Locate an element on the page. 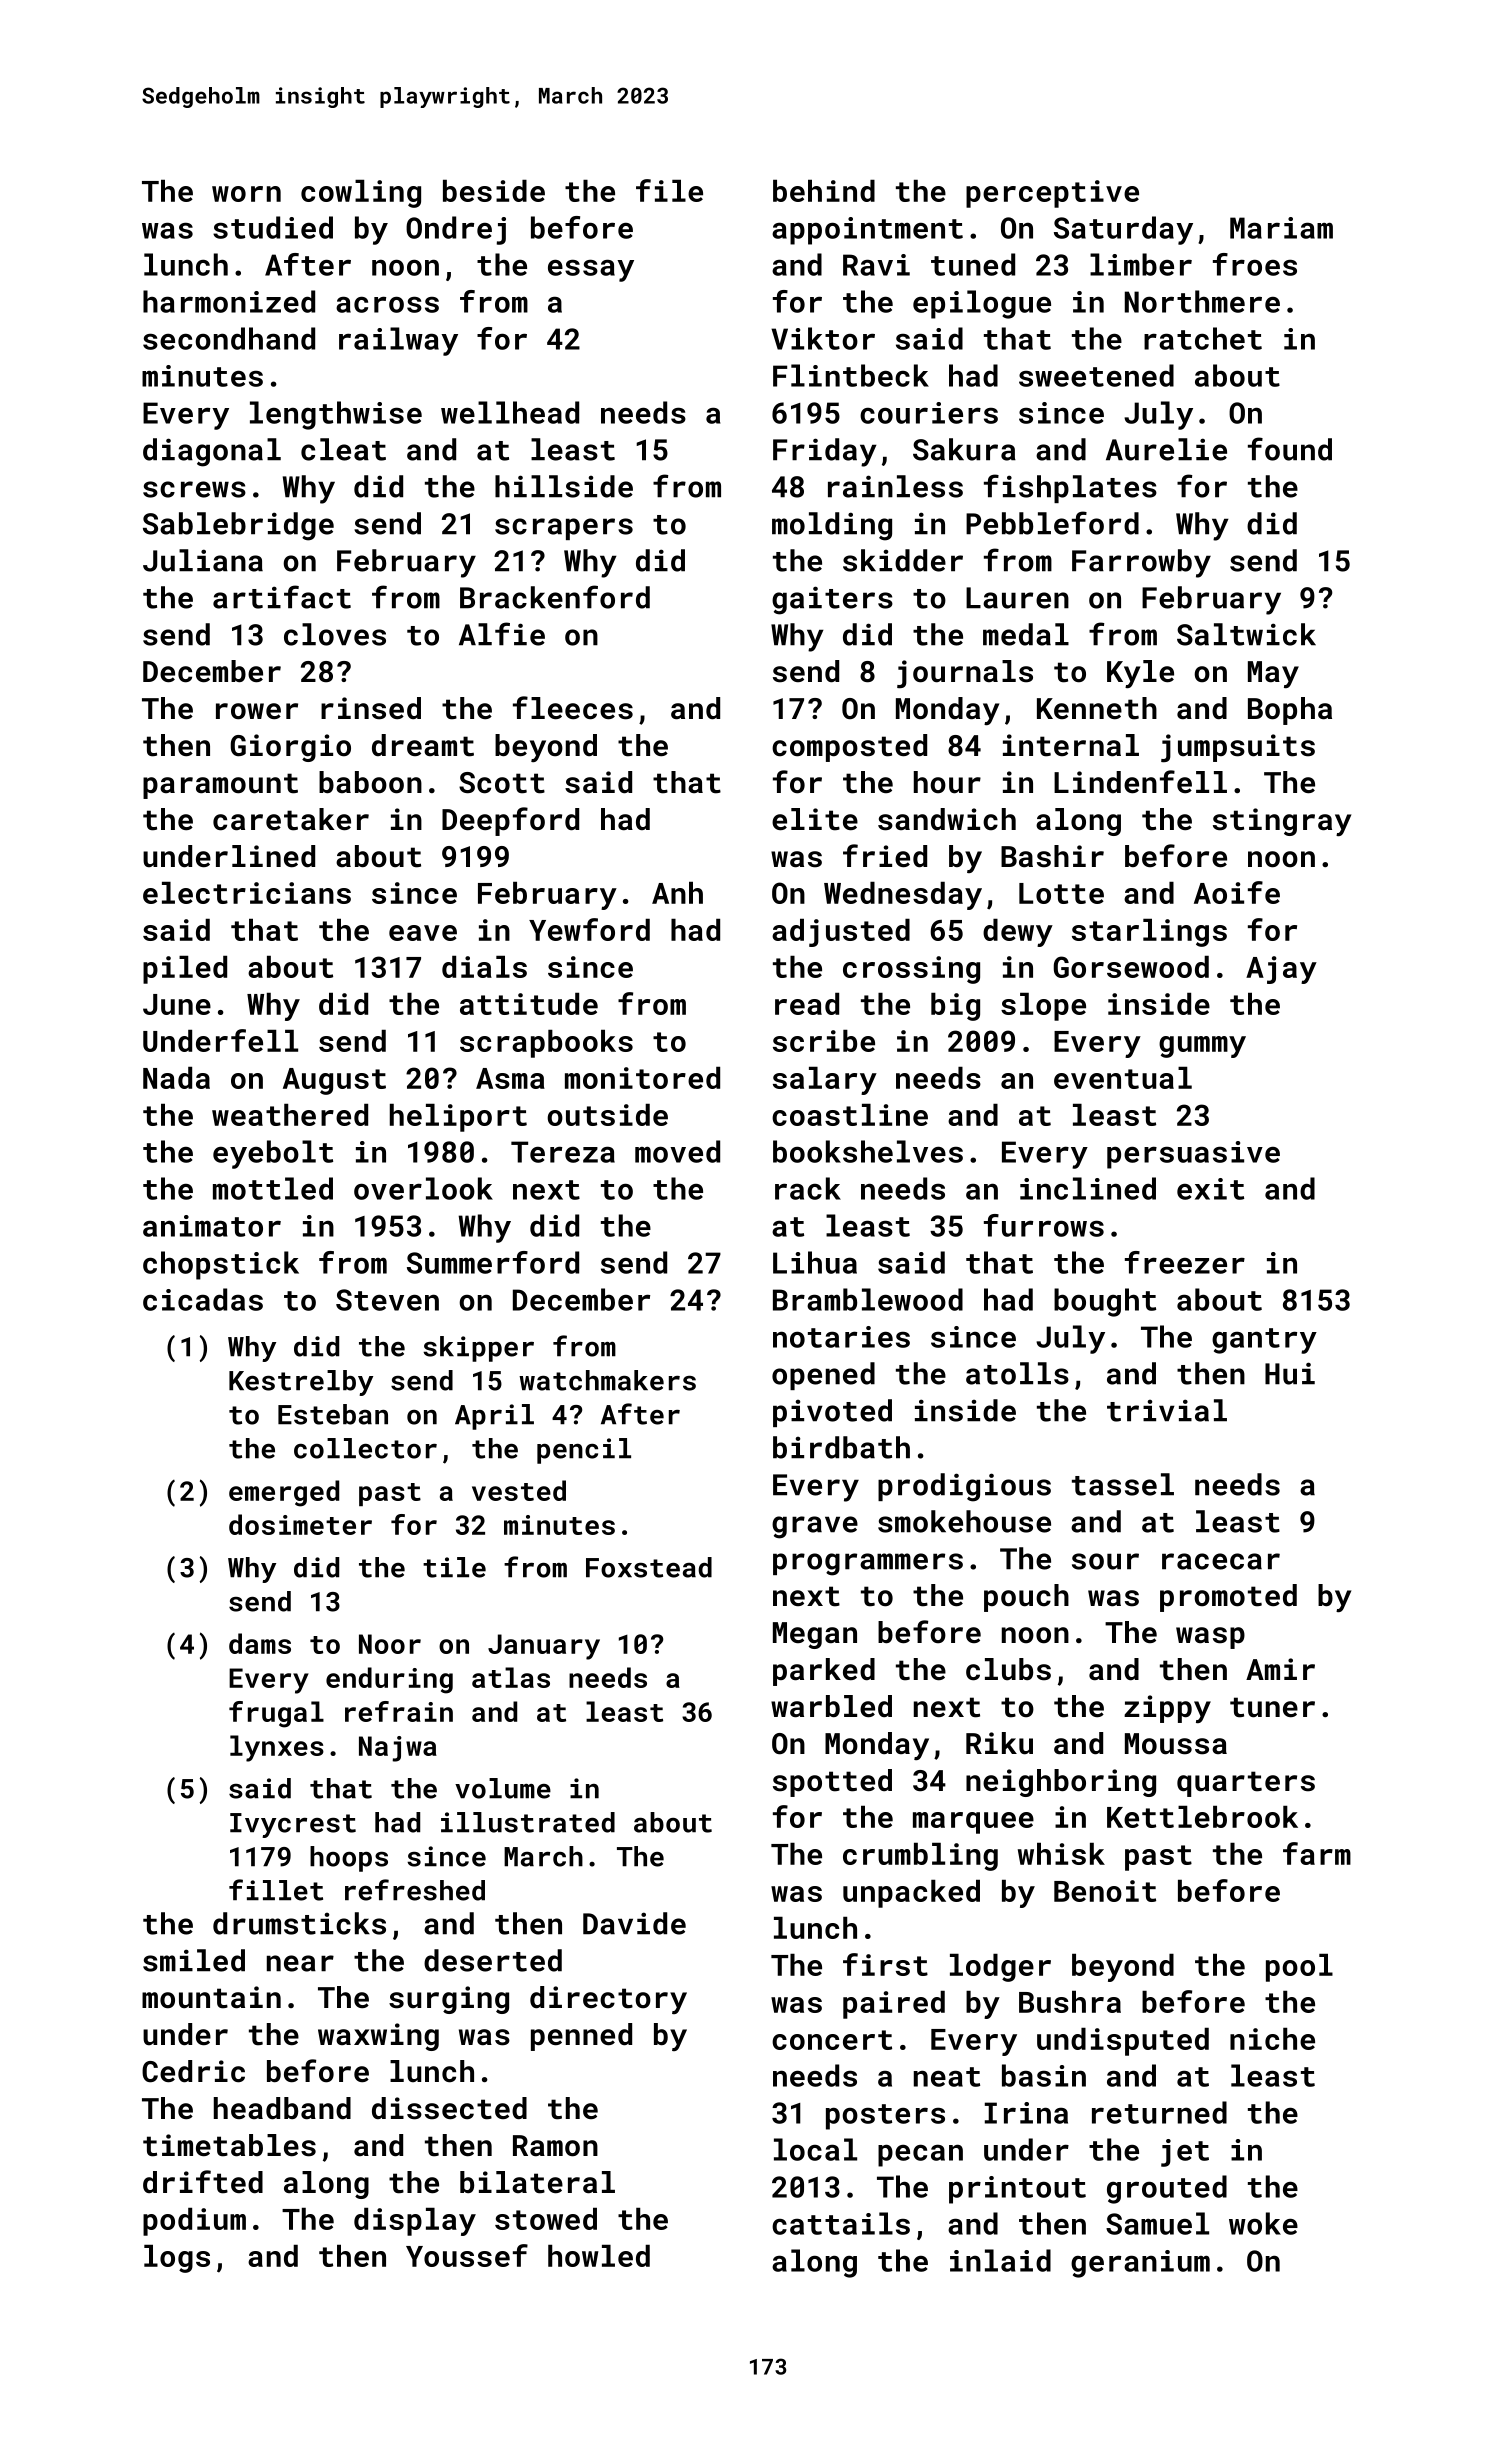  Benoit is located at coordinates (1105, 1891).
